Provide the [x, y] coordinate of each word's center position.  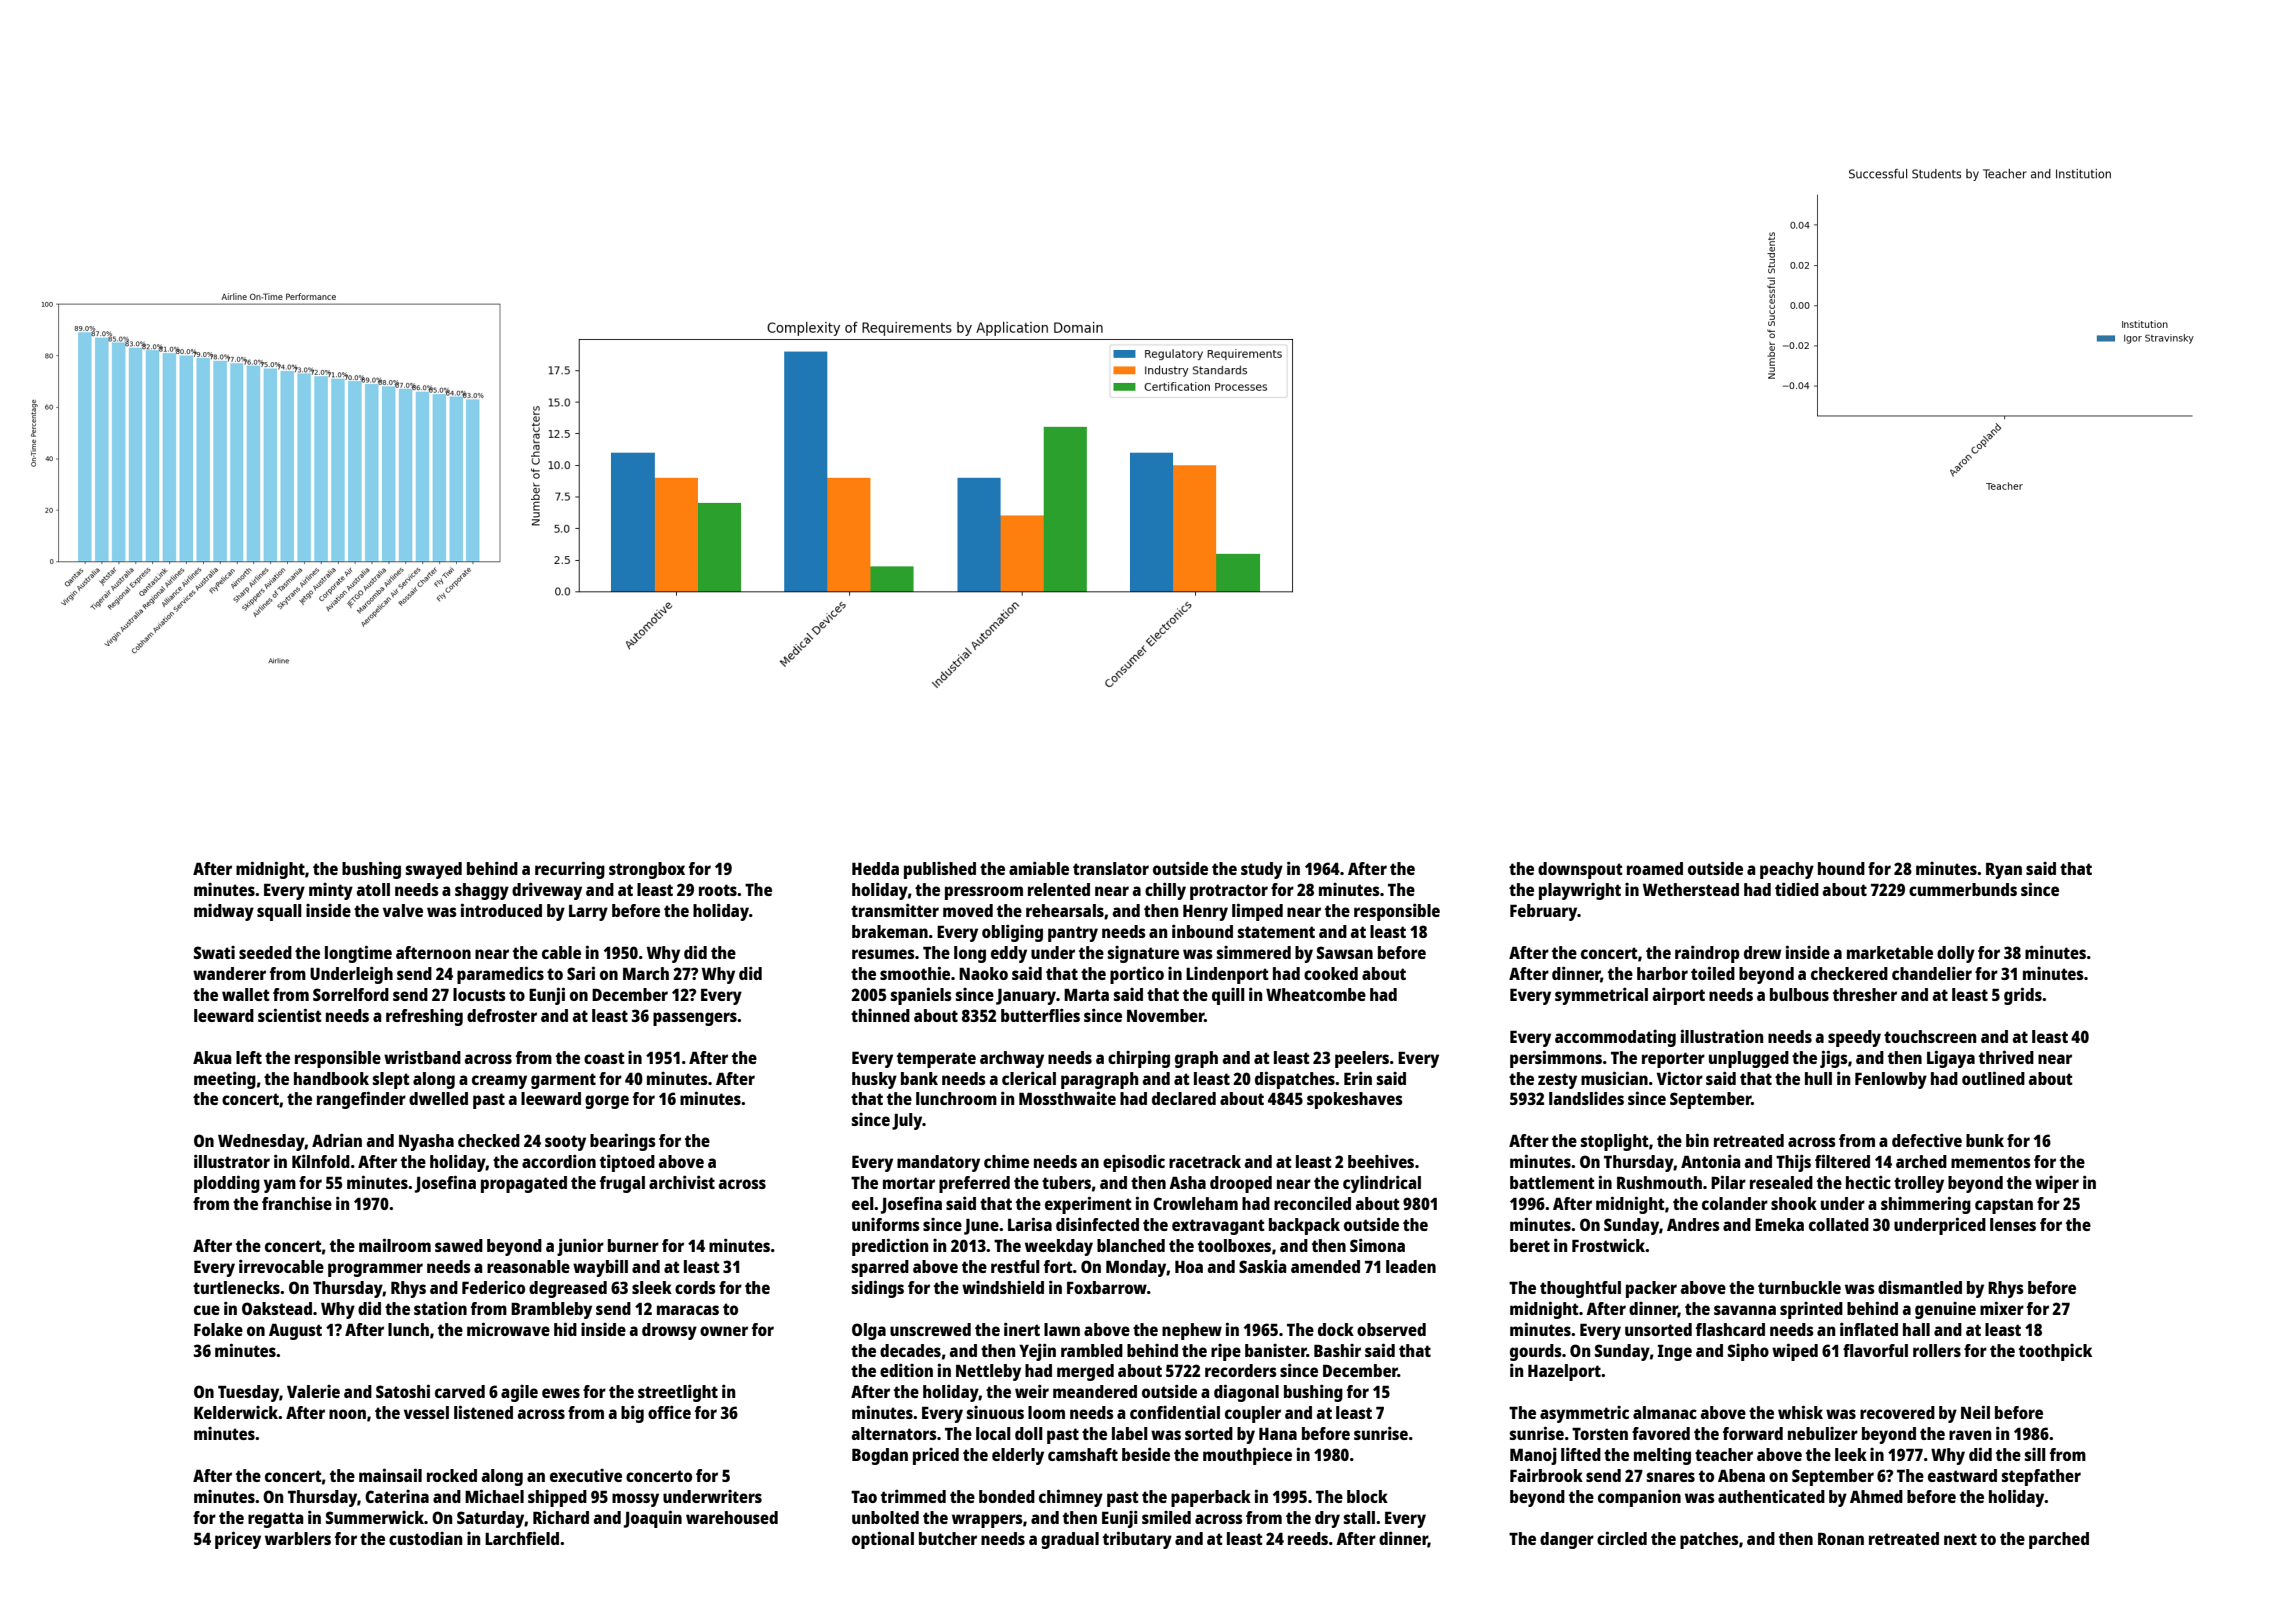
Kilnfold [321, 1161]
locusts [479, 994]
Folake [218, 1329]
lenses [2013, 1224]
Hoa [1189, 1267]
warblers [298, 1538]
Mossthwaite [1067, 1098]
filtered [1842, 1161]
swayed [434, 870]
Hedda [875, 868]
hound [1841, 868]
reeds [1308, 1538]
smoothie [915, 973]
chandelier [1932, 973]
